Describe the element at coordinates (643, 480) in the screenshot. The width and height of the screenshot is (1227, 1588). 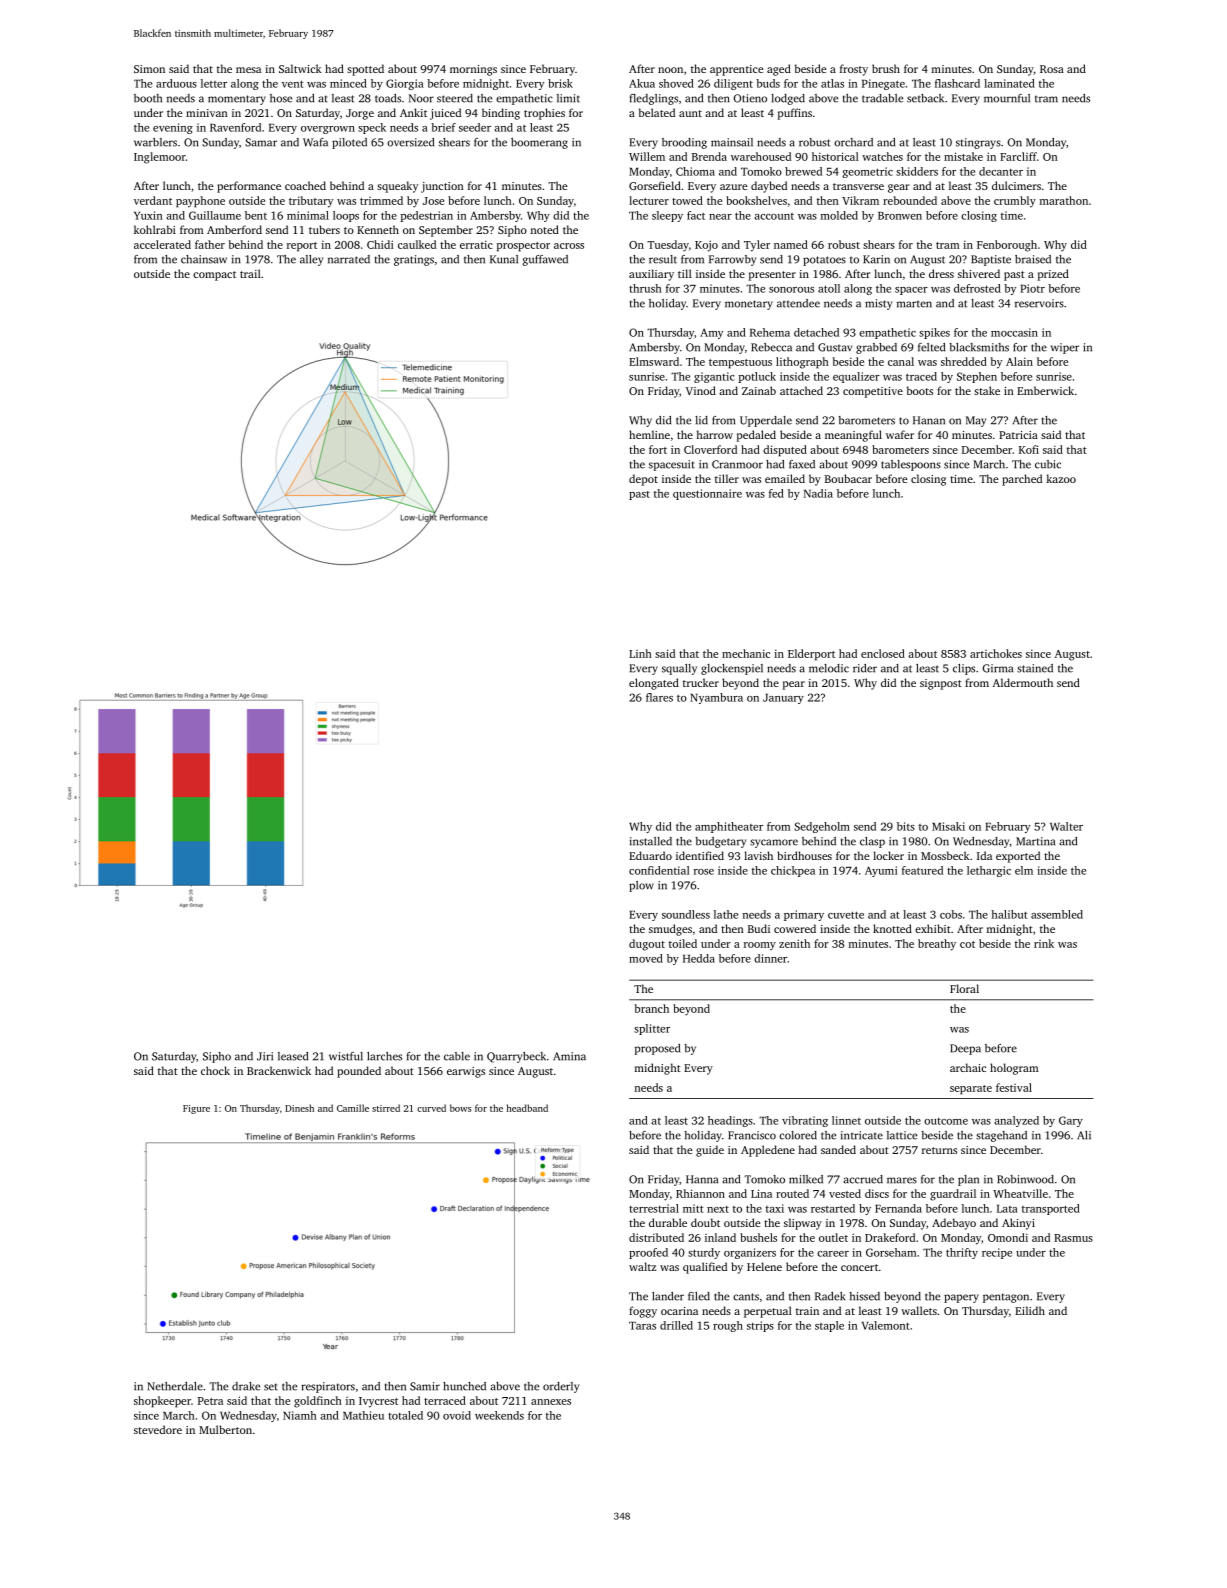
I see `depot` at that location.
